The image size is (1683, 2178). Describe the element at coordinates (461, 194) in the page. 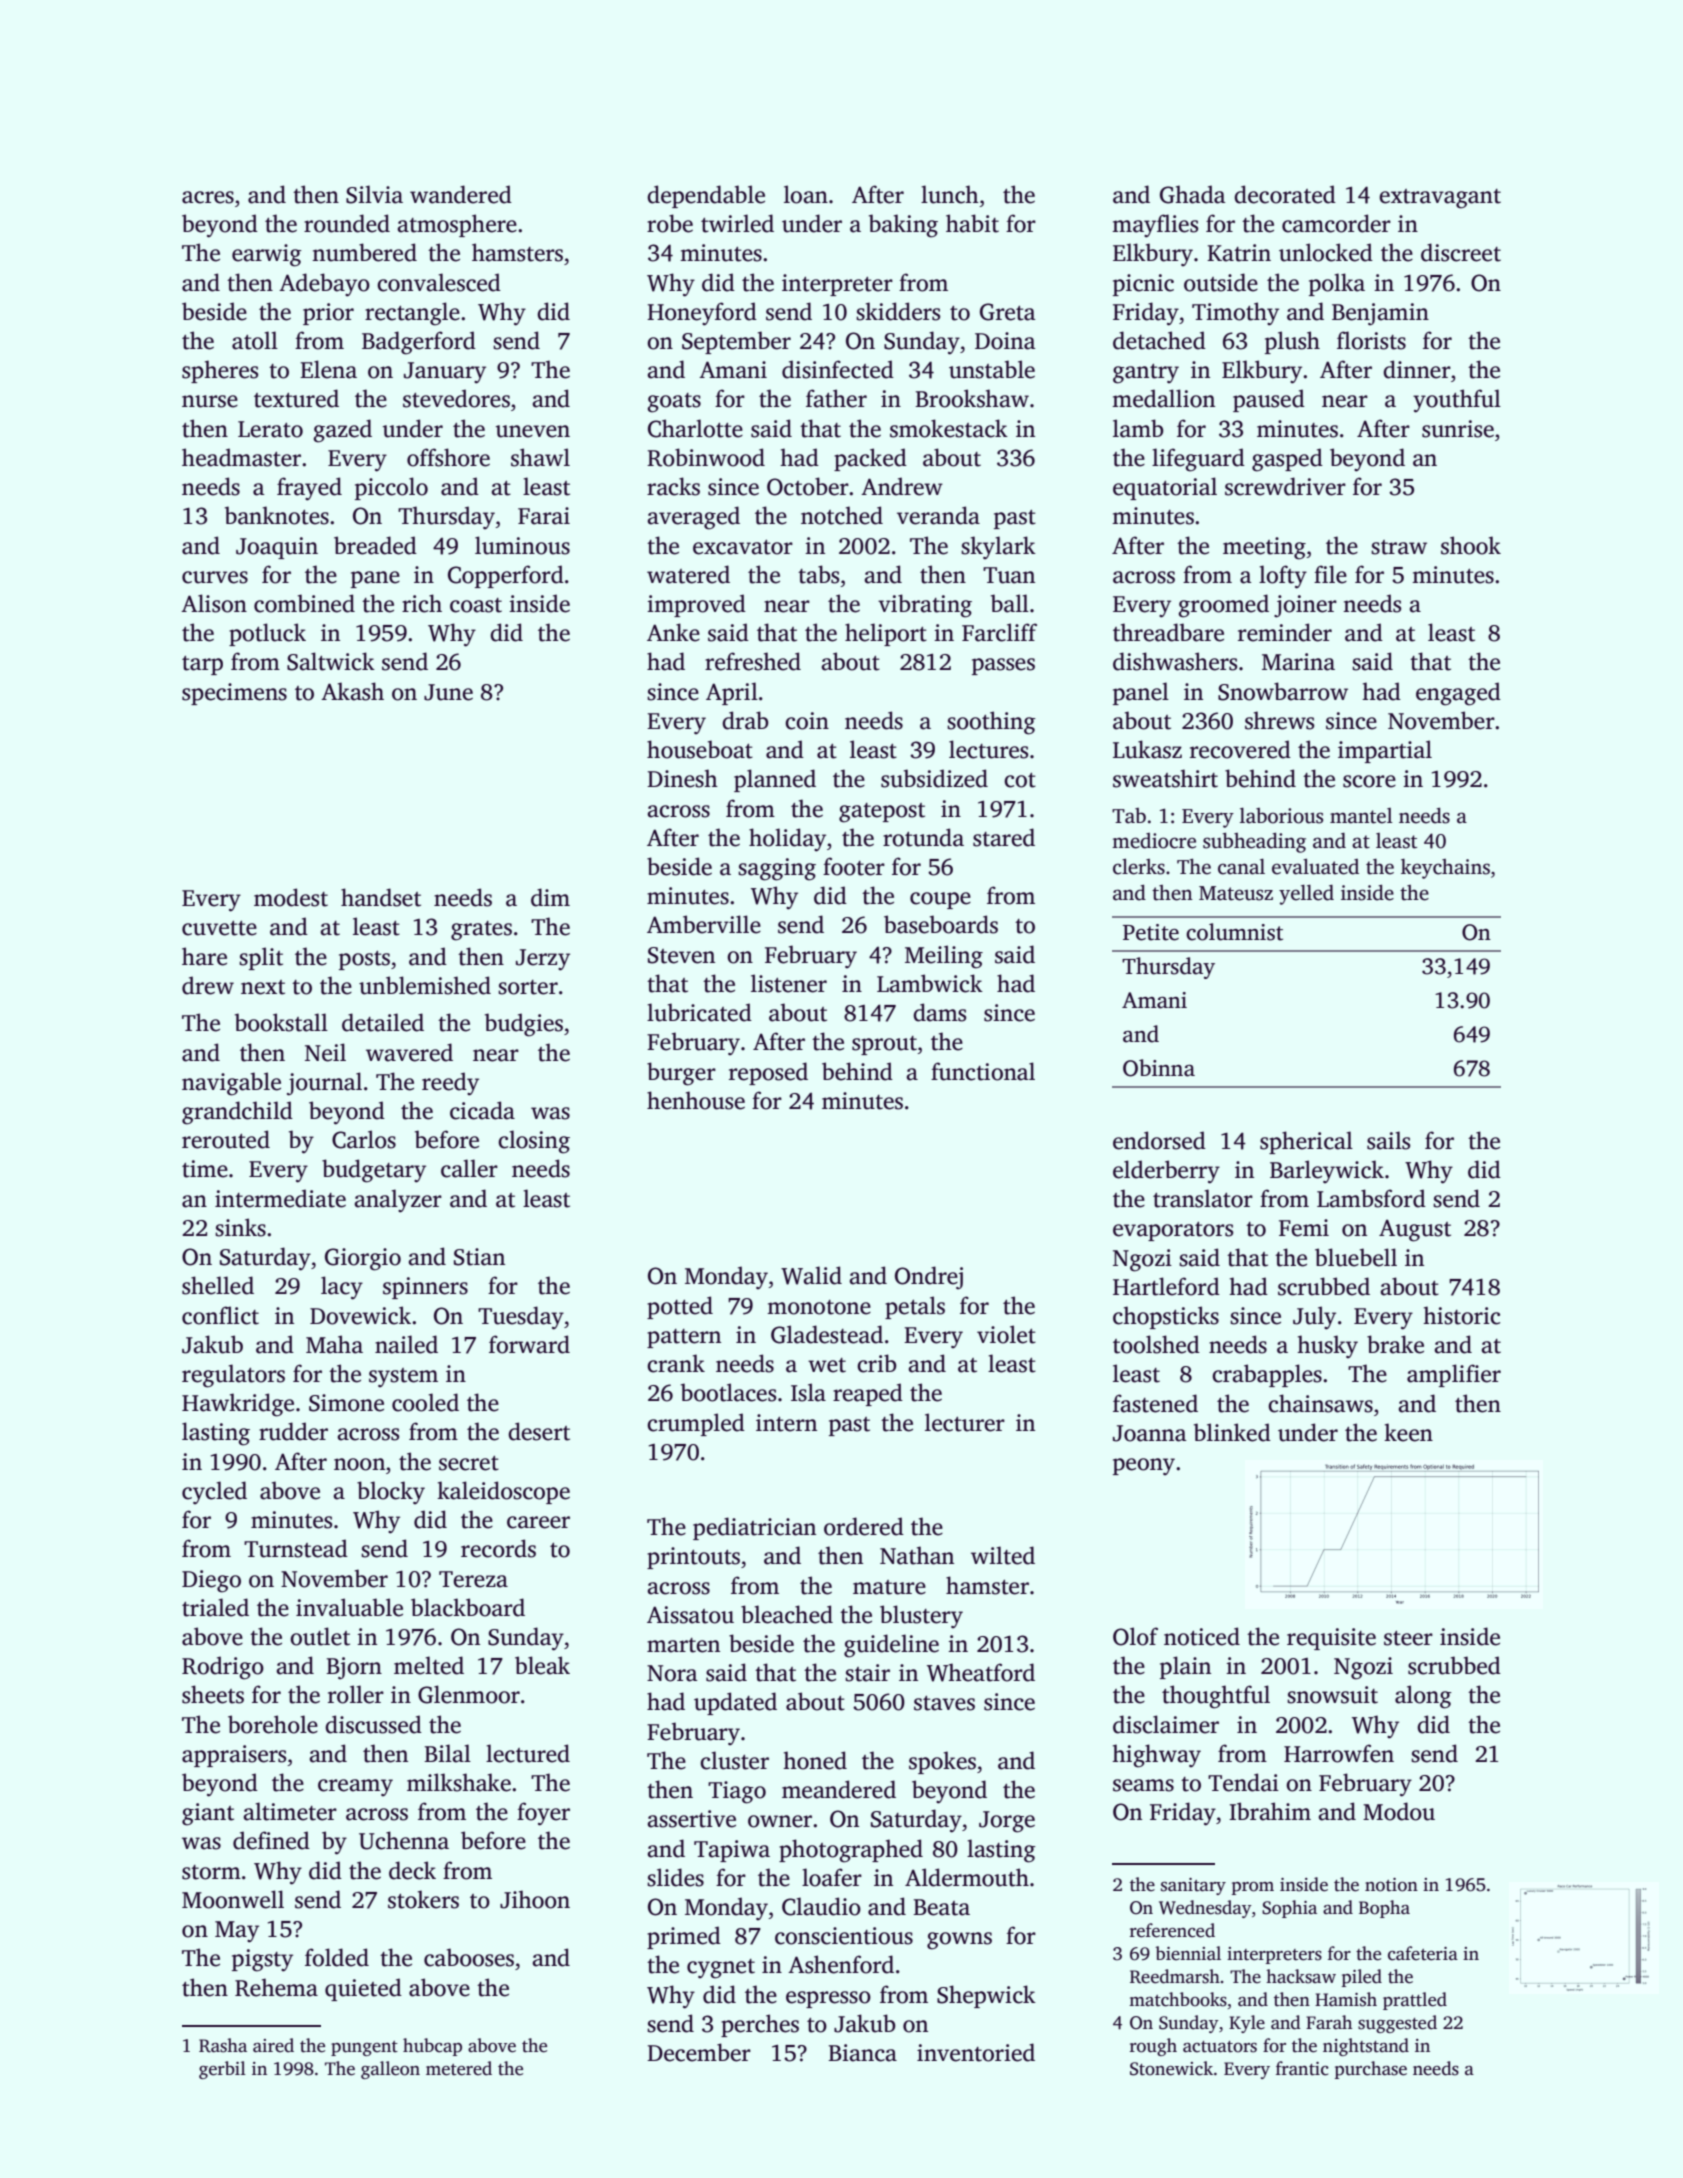

I see `wandered` at that location.
